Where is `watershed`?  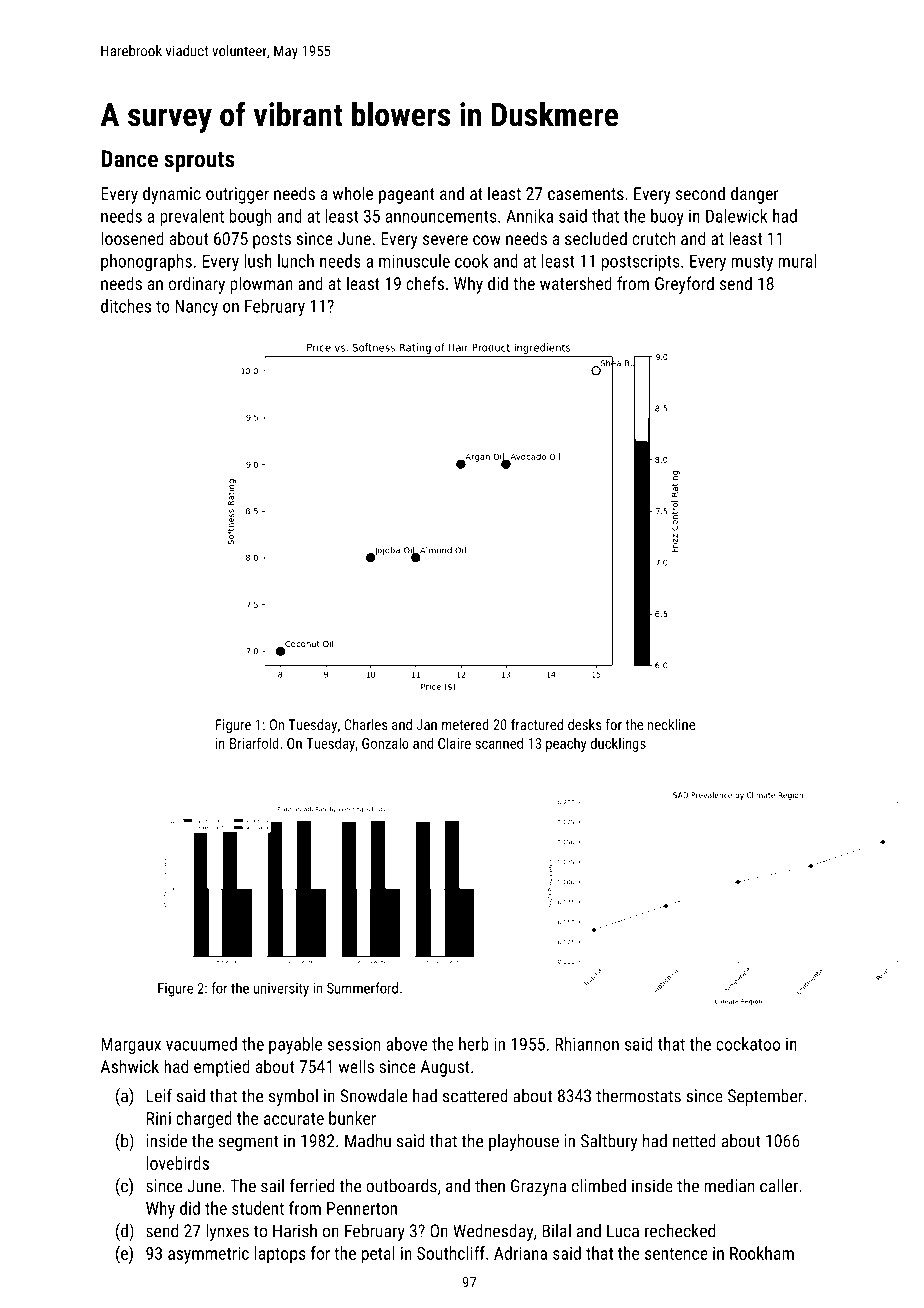
watershed is located at coordinates (576, 283).
